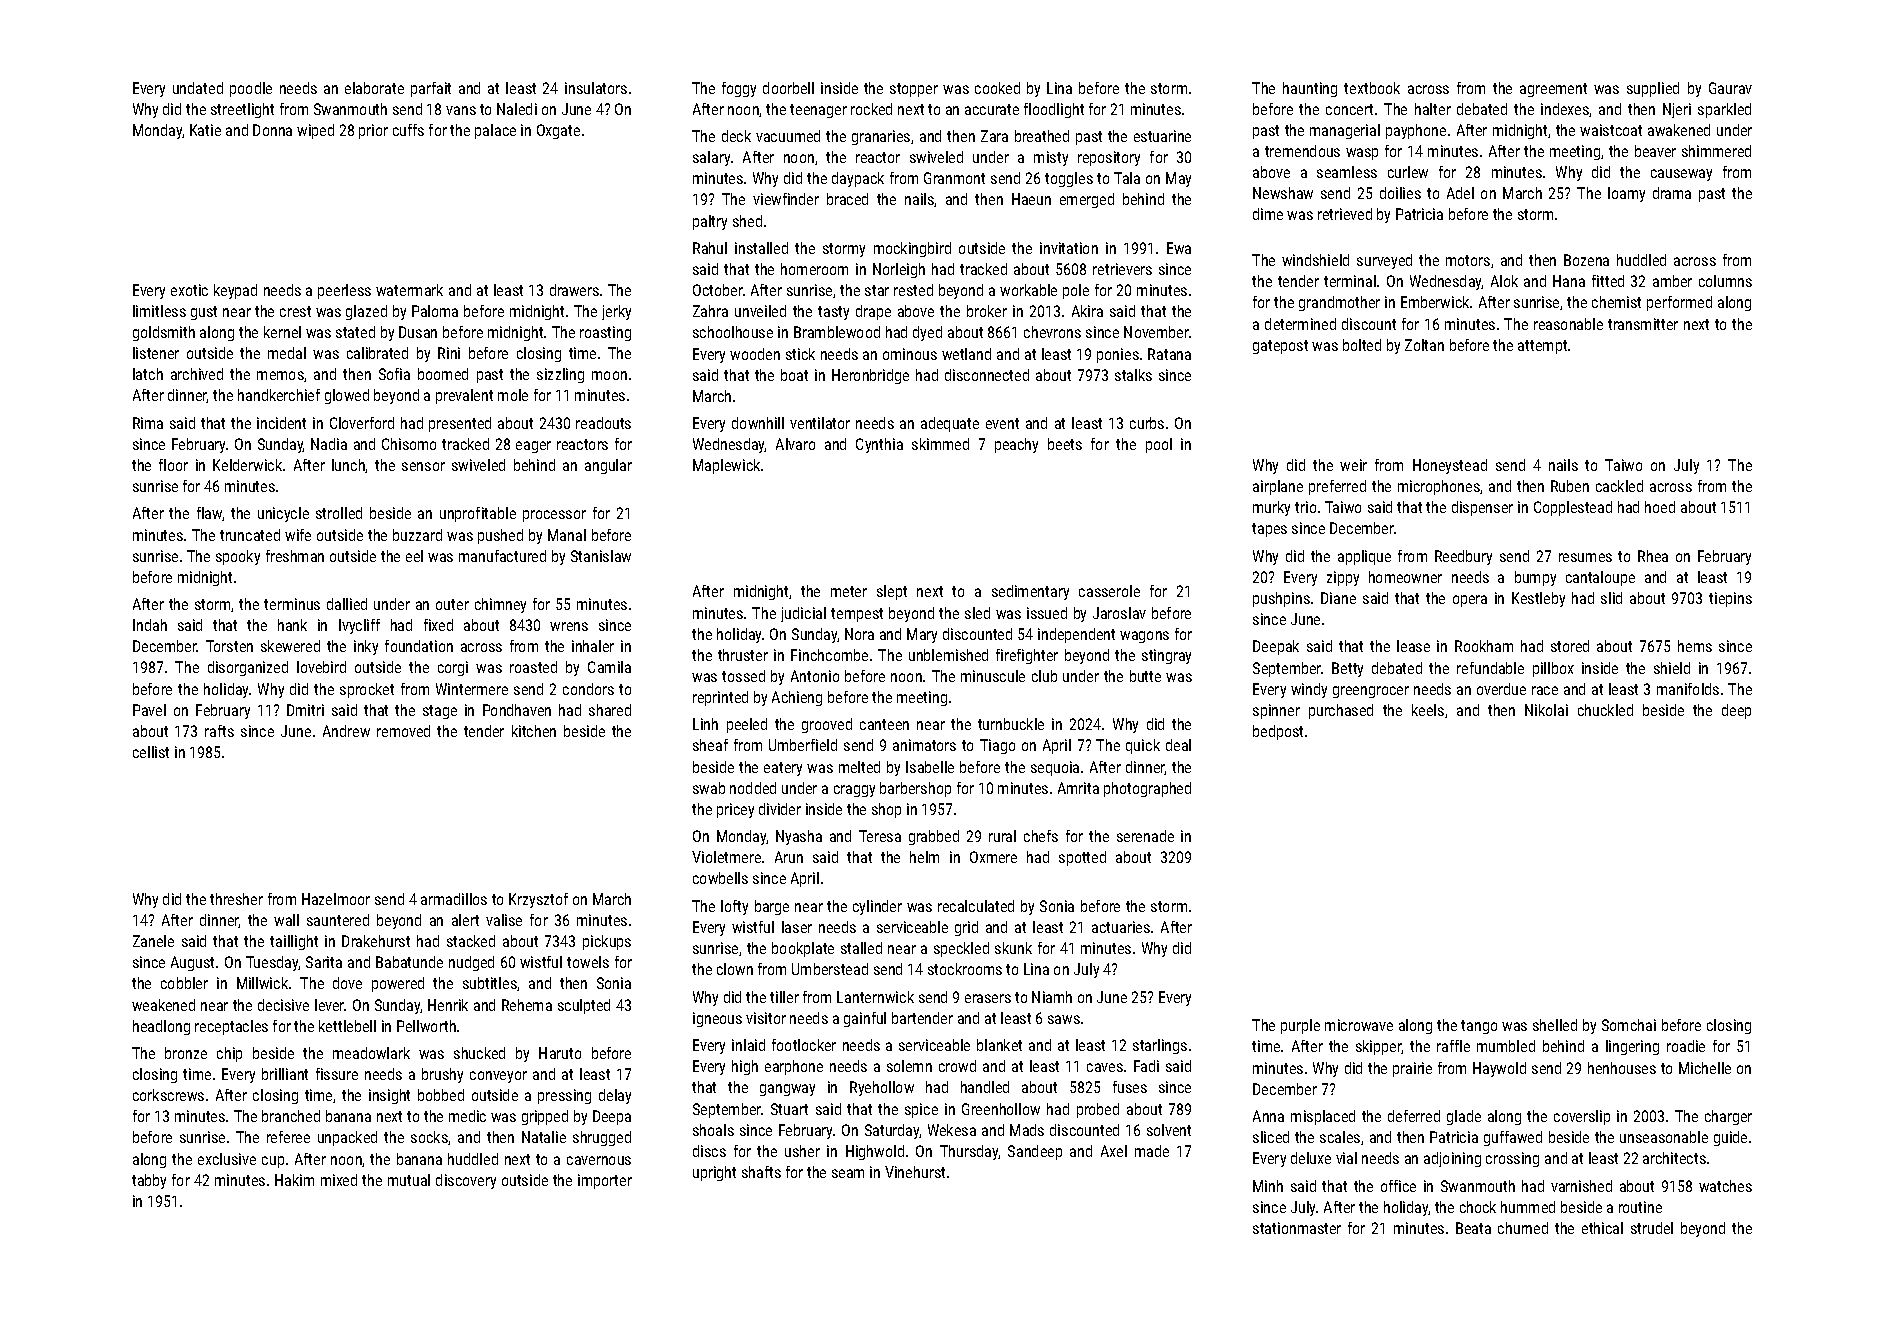 The width and height of the screenshot is (1885, 1333). Describe the element at coordinates (1145, 676) in the screenshot. I see `butte` at that location.
